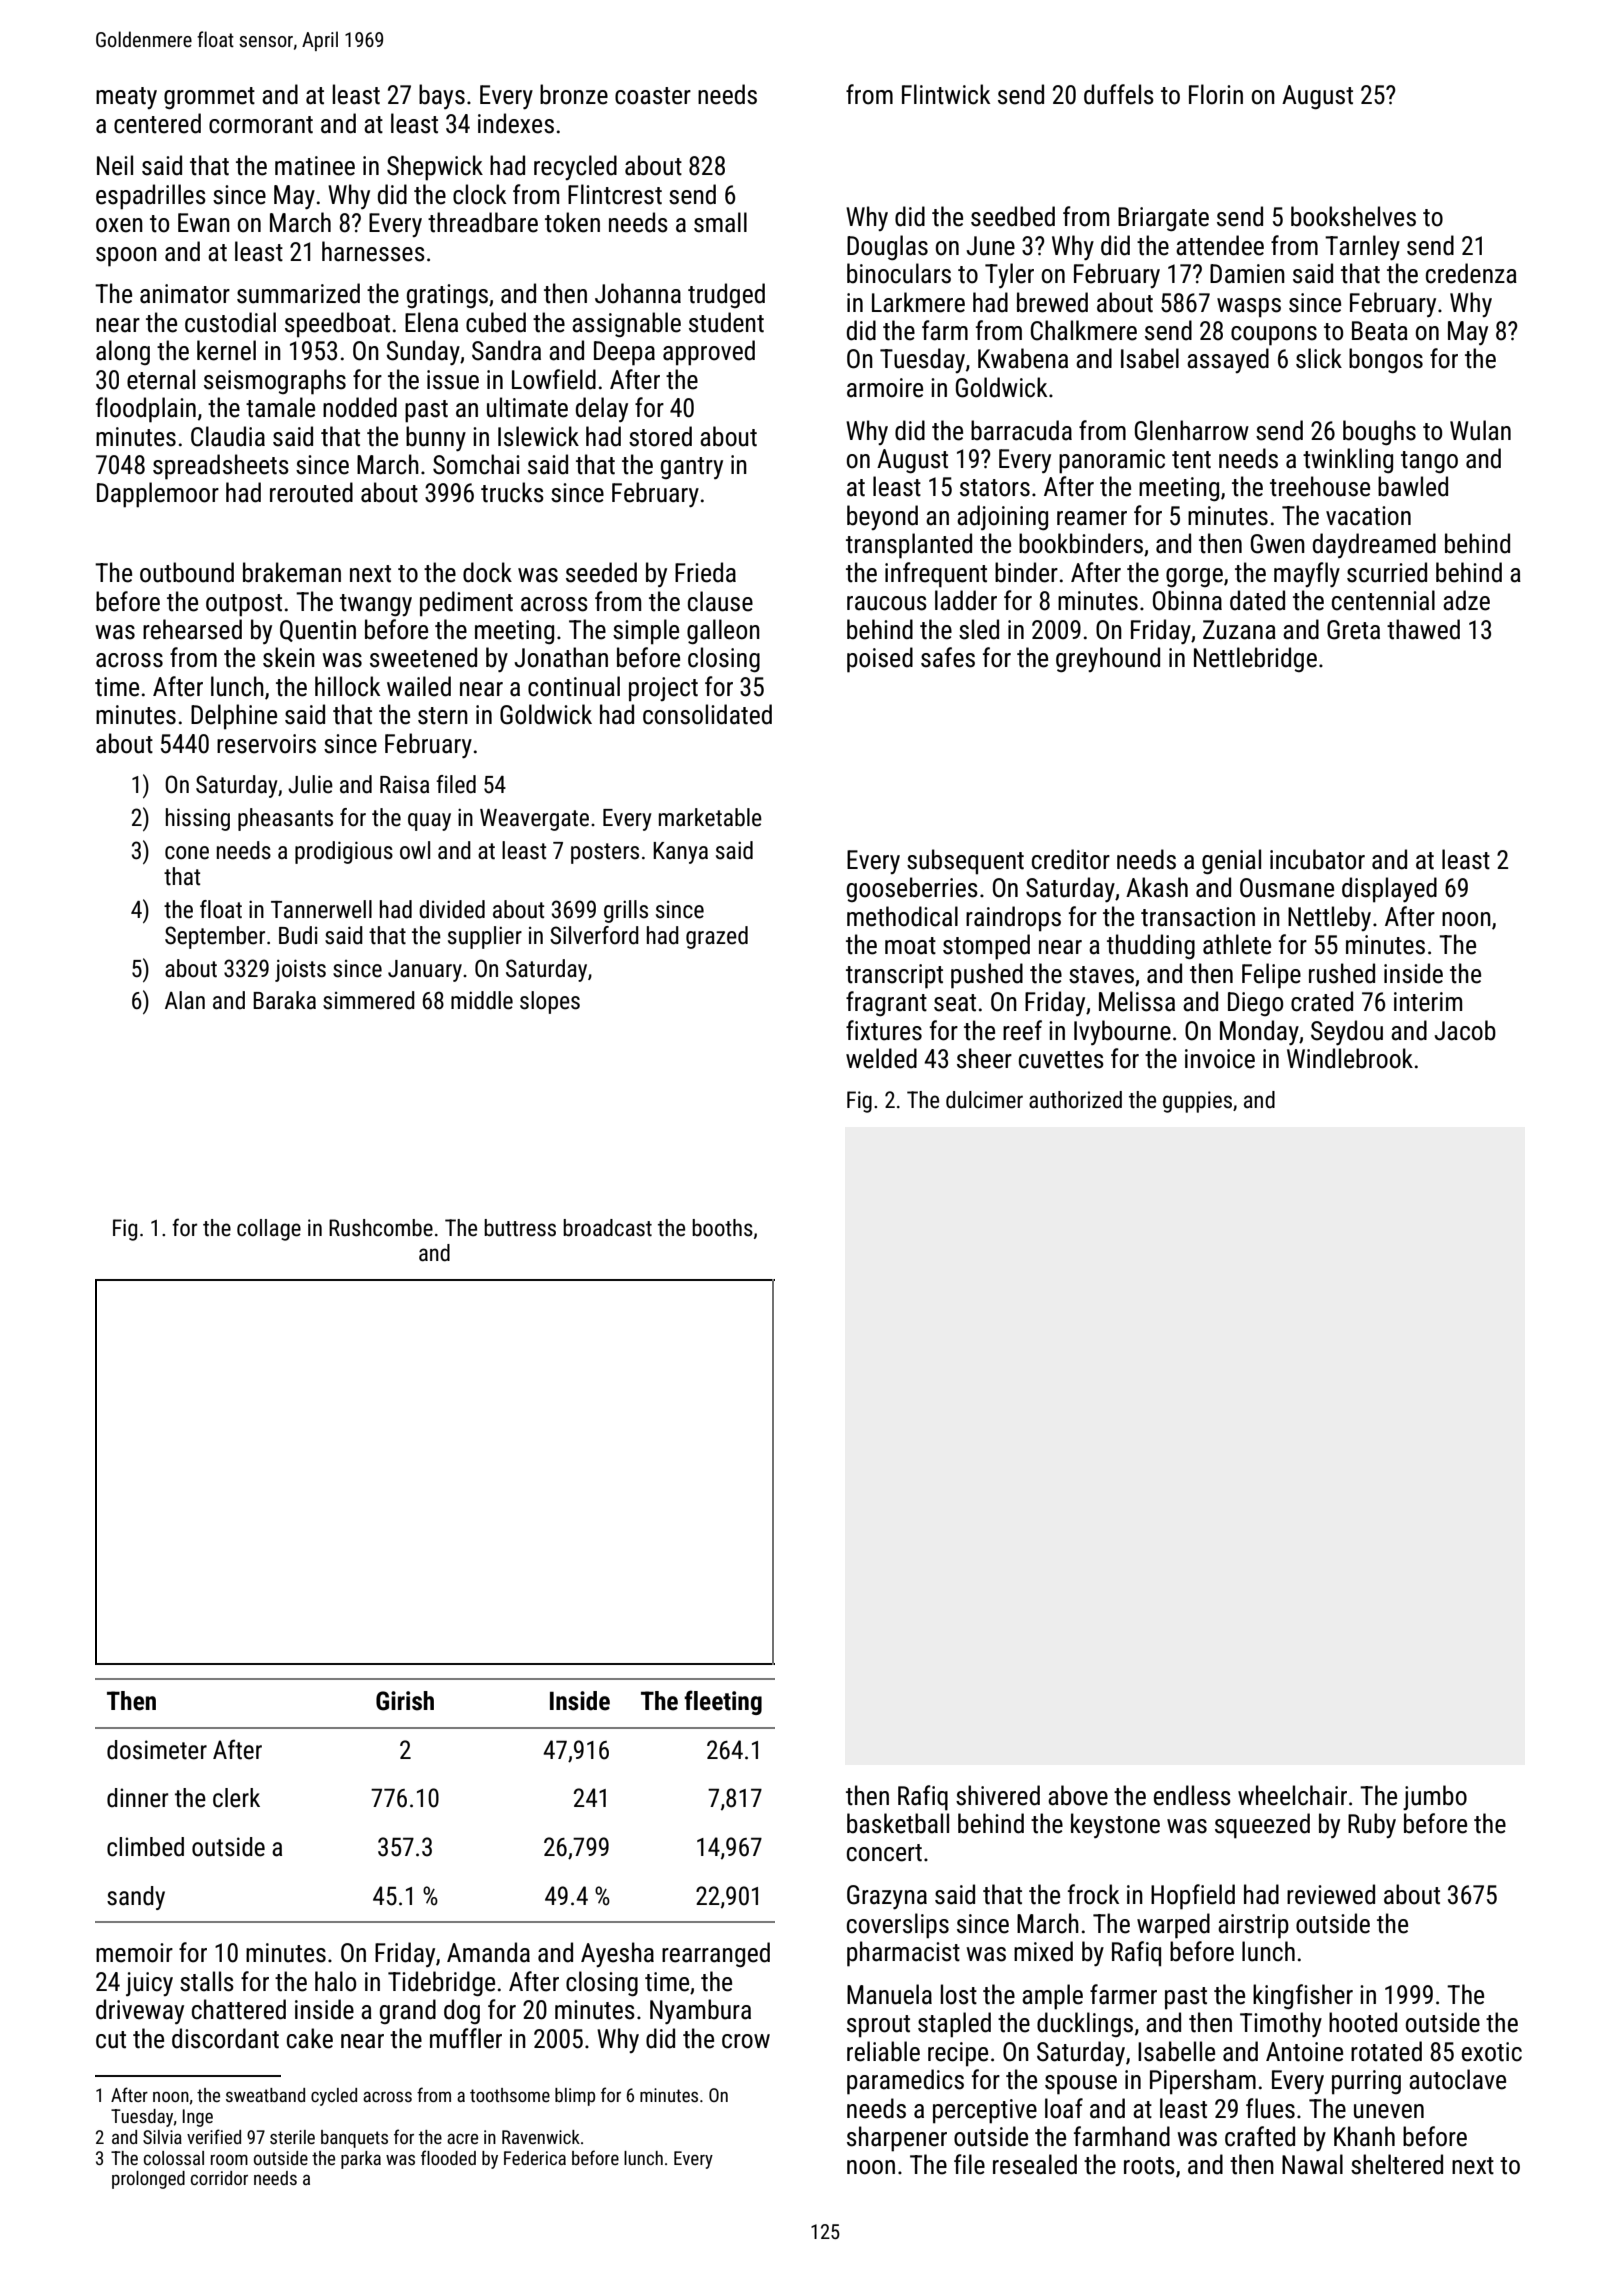 This screenshot has height=2292, width=1620. I want to click on wasps, so click(1249, 308).
